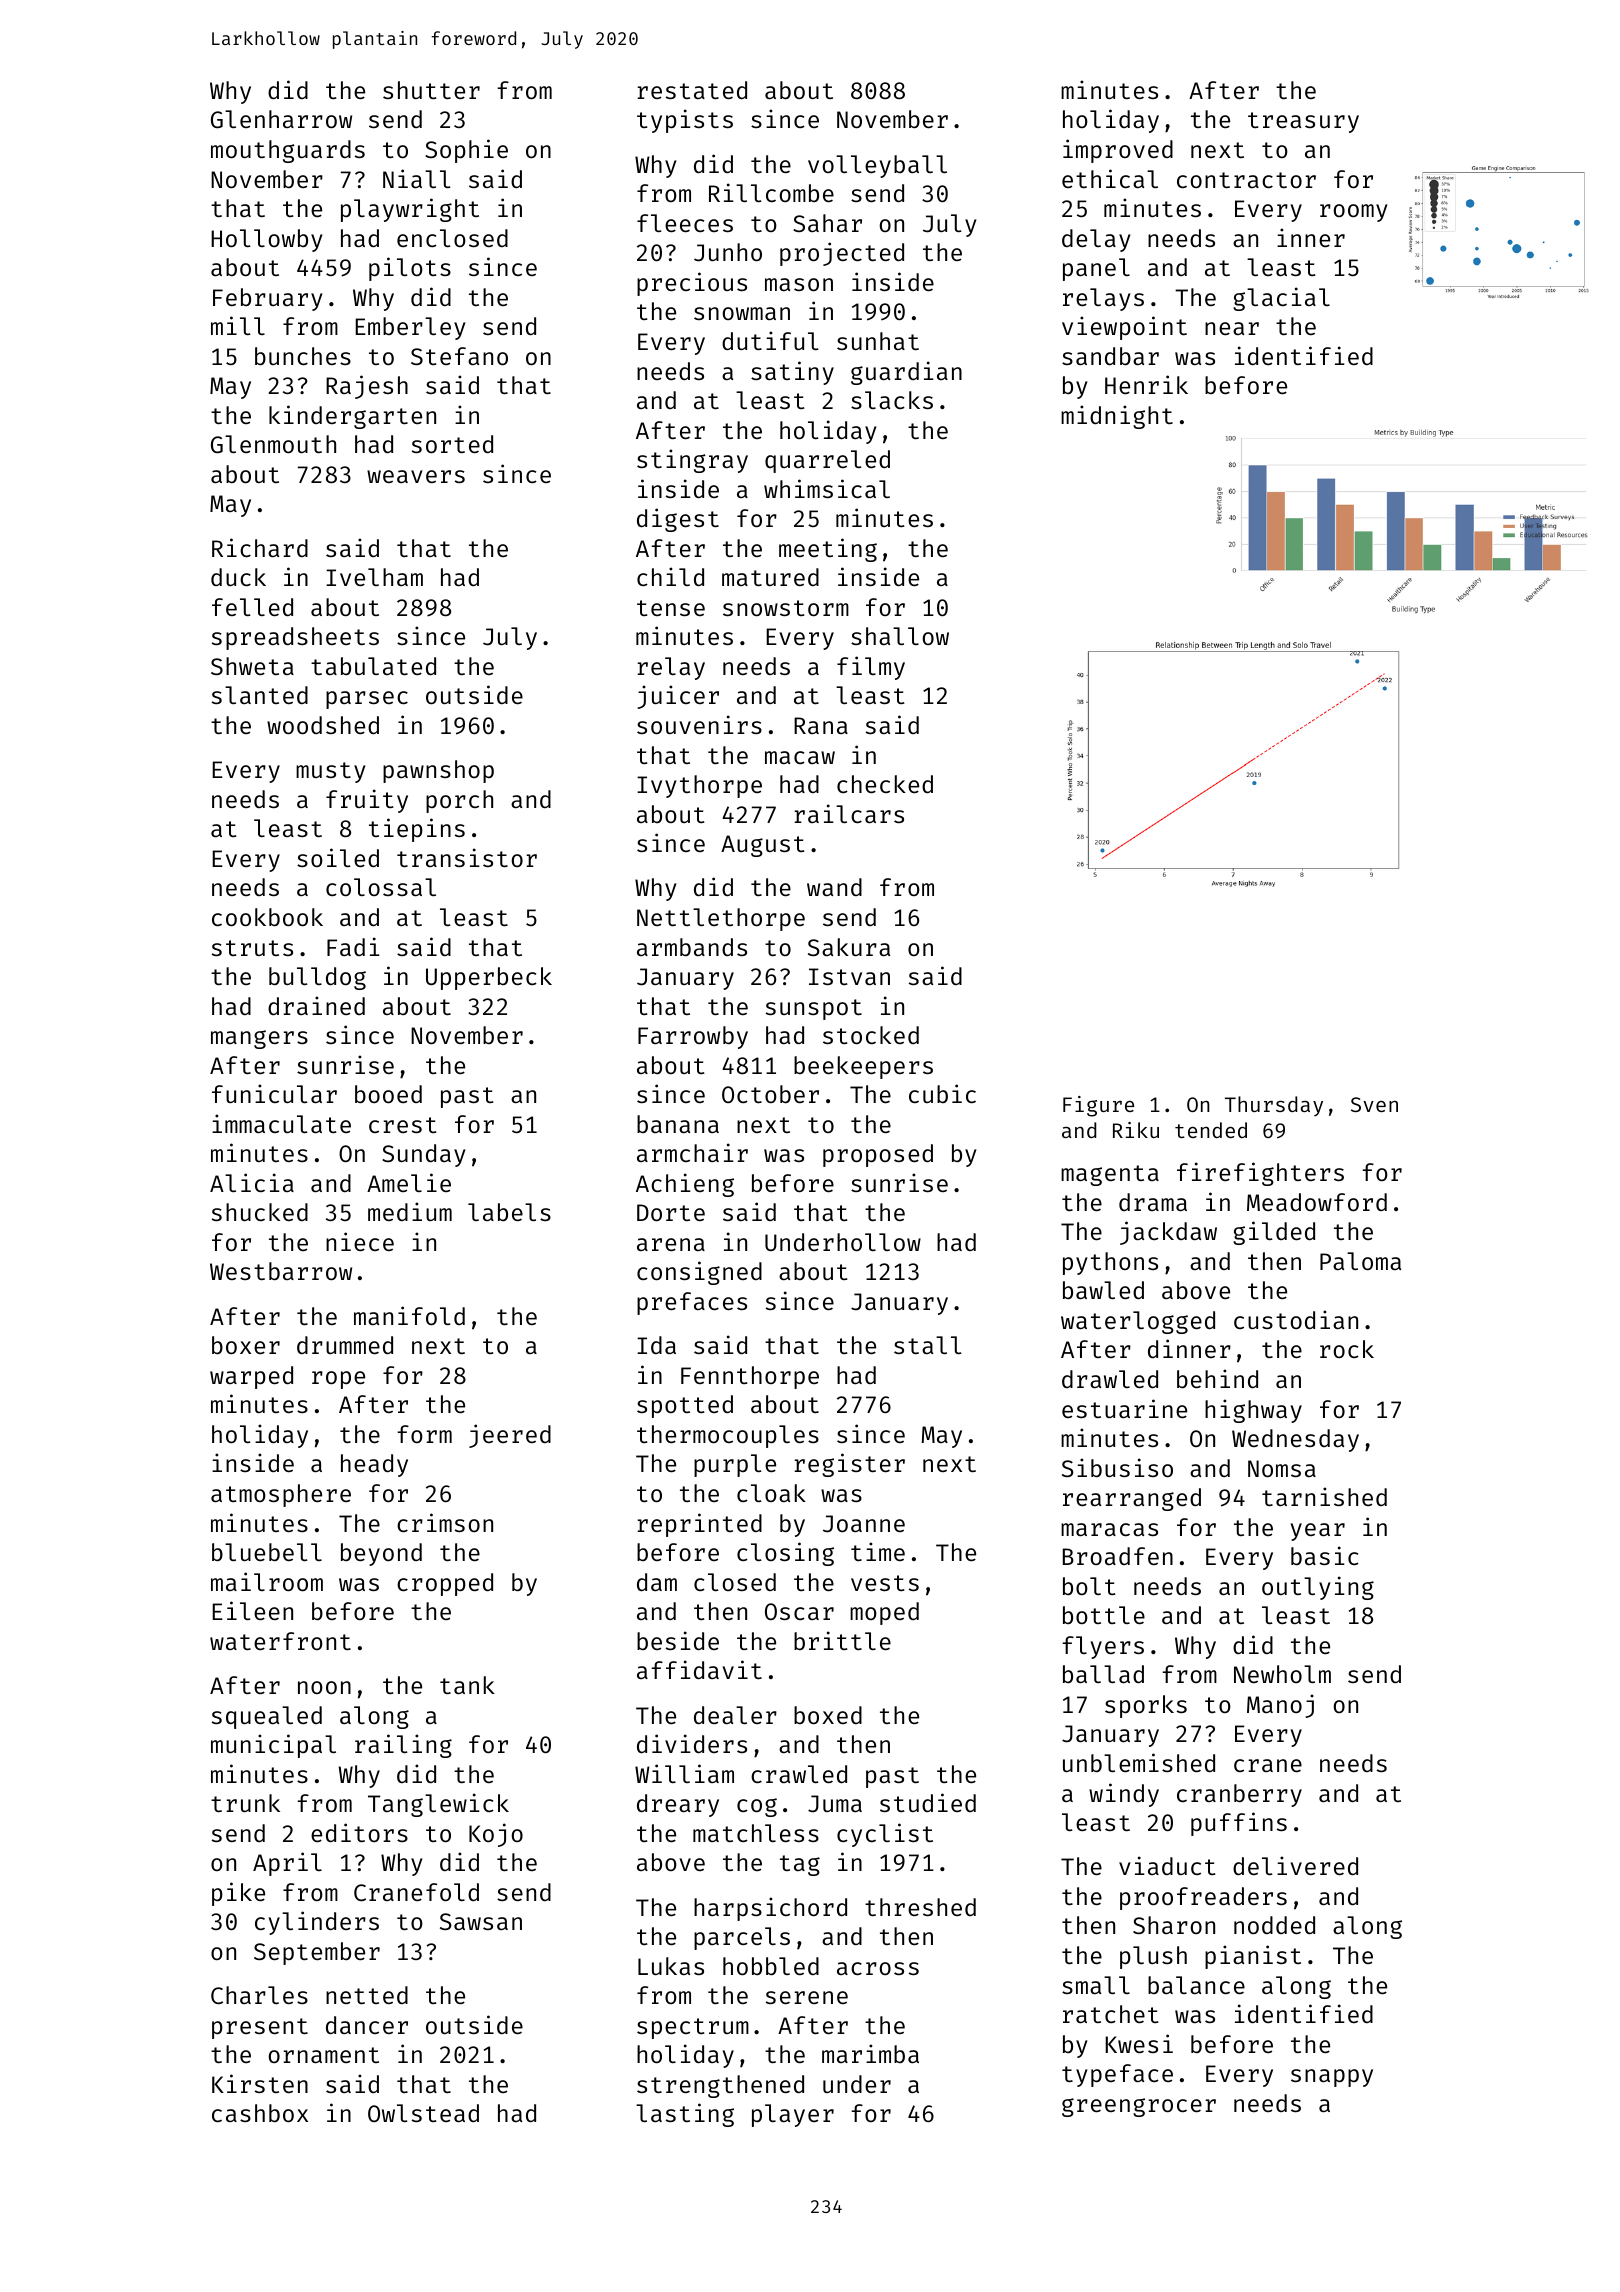 The height and width of the screenshot is (2292, 1620). I want to click on Riku, so click(1136, 1130).
